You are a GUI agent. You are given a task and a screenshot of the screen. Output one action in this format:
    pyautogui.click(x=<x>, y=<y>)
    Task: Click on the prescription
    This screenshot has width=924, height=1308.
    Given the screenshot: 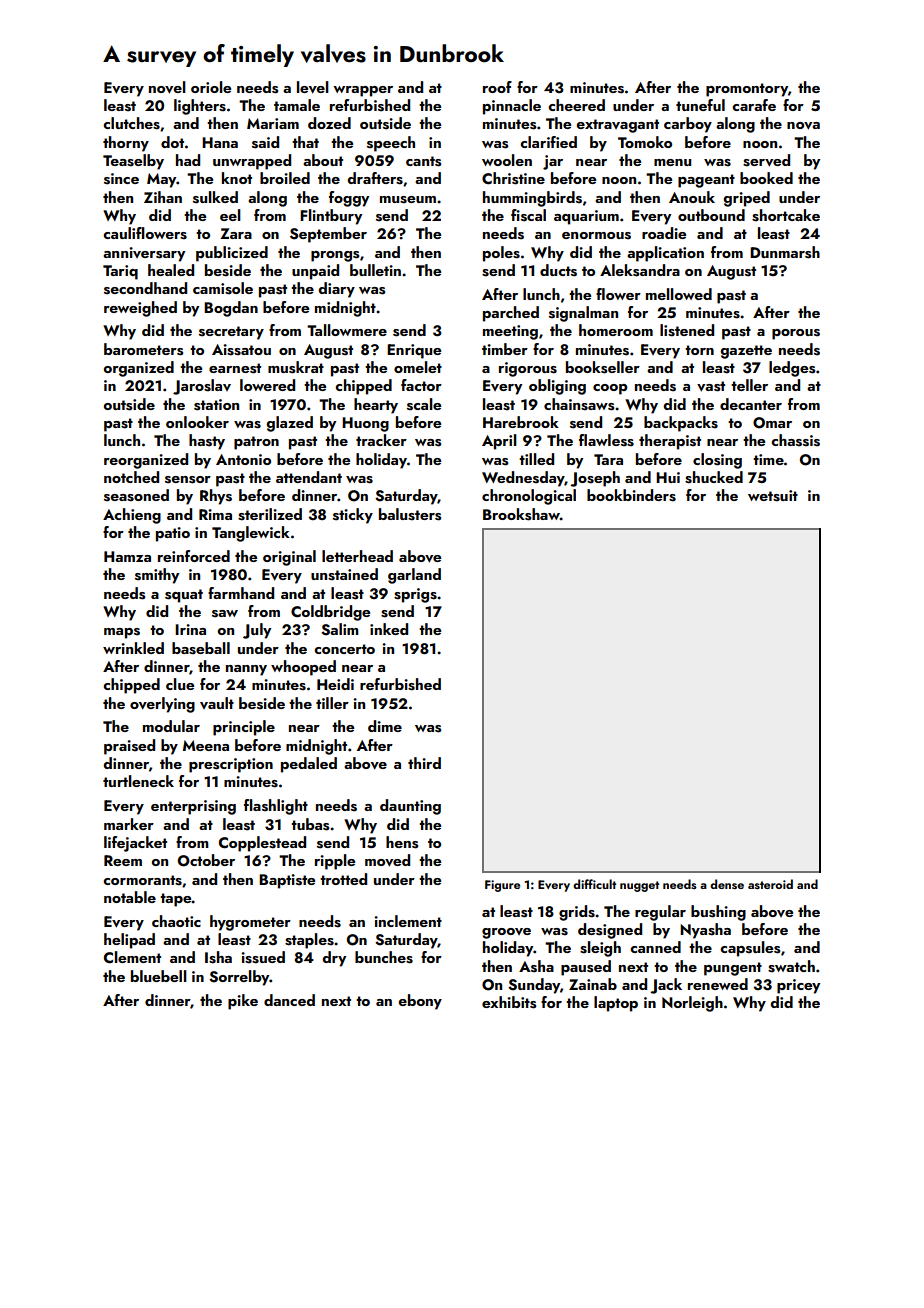 What is the action you would take?
    pyautogui.click(x=231, y=765)
